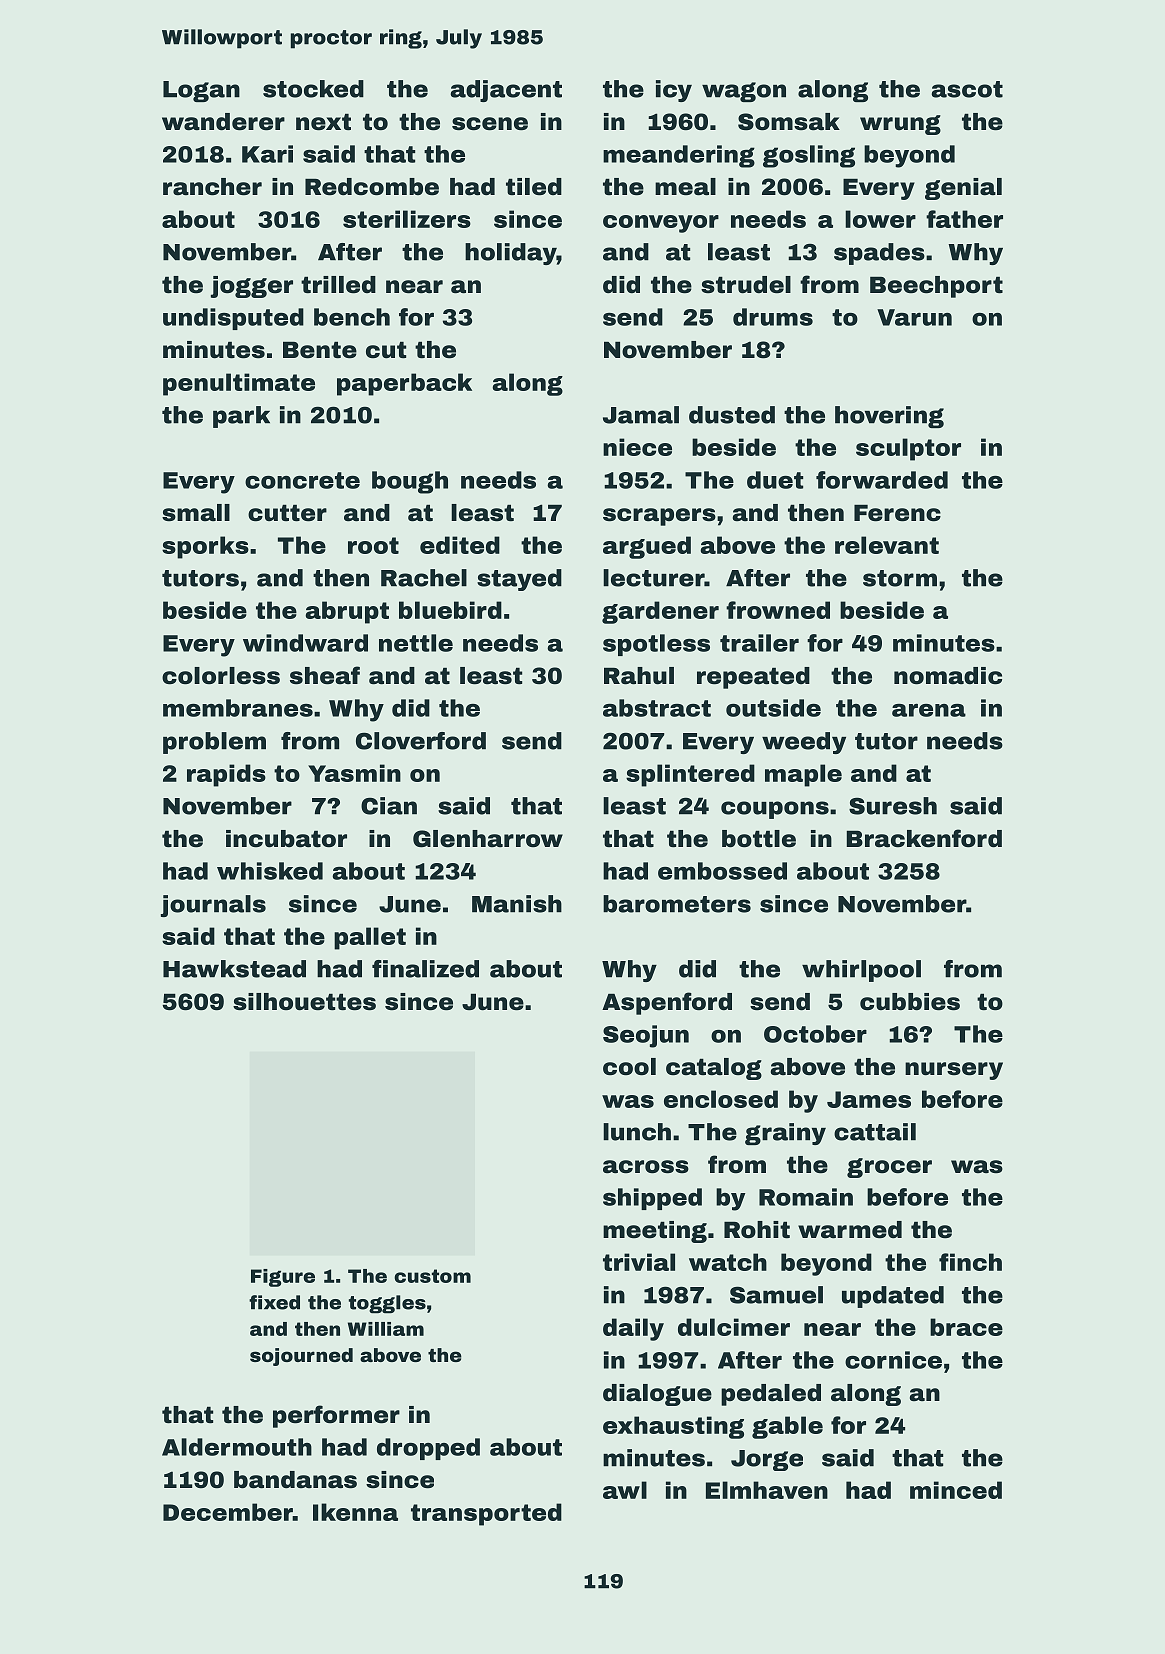 The image size is (1165, 1654). Describe the element at coordinates (486, 1514) in the screenshot. I see `transported` at that location.
